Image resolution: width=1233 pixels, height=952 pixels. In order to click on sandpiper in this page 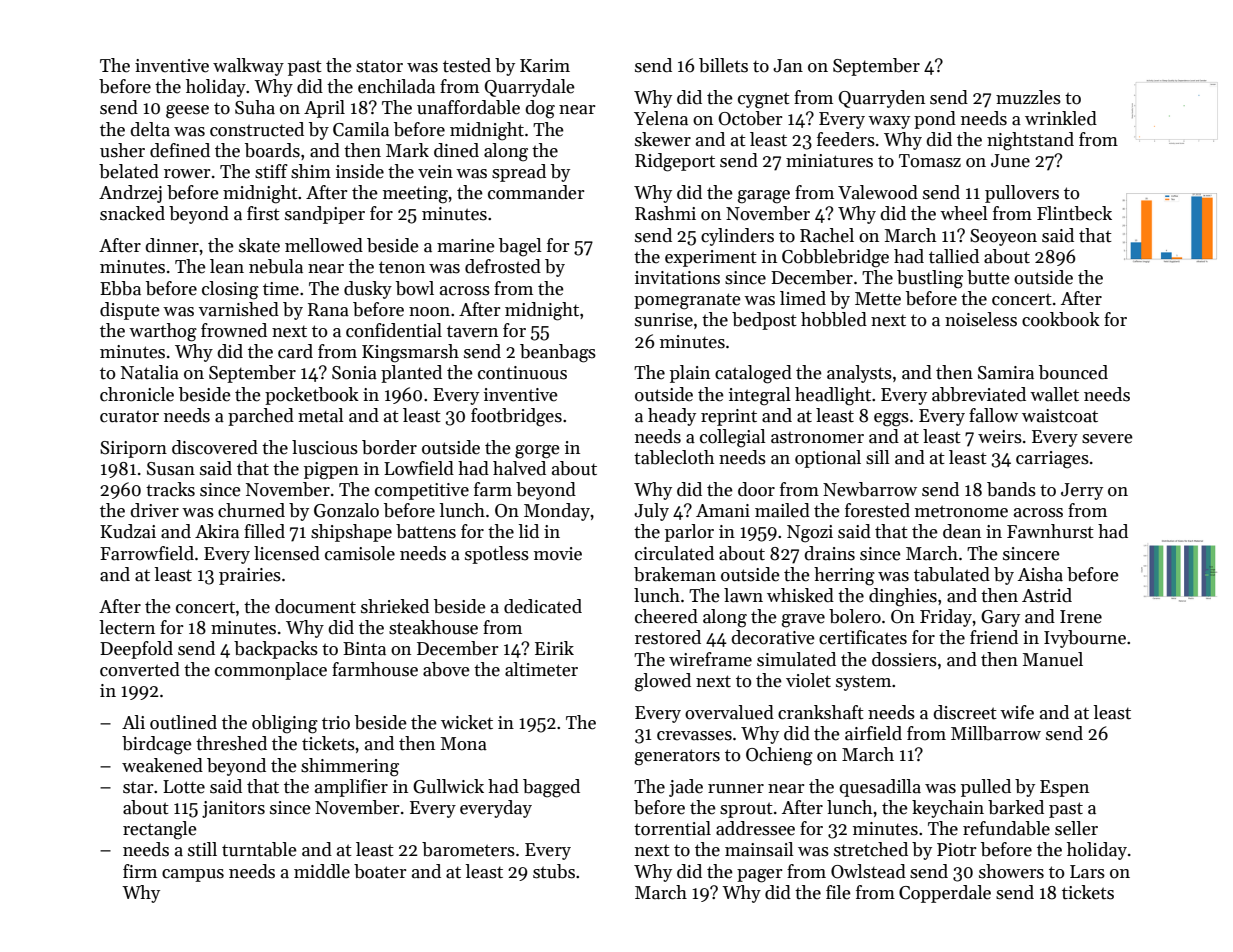, I will do `click(325, 215)`.
